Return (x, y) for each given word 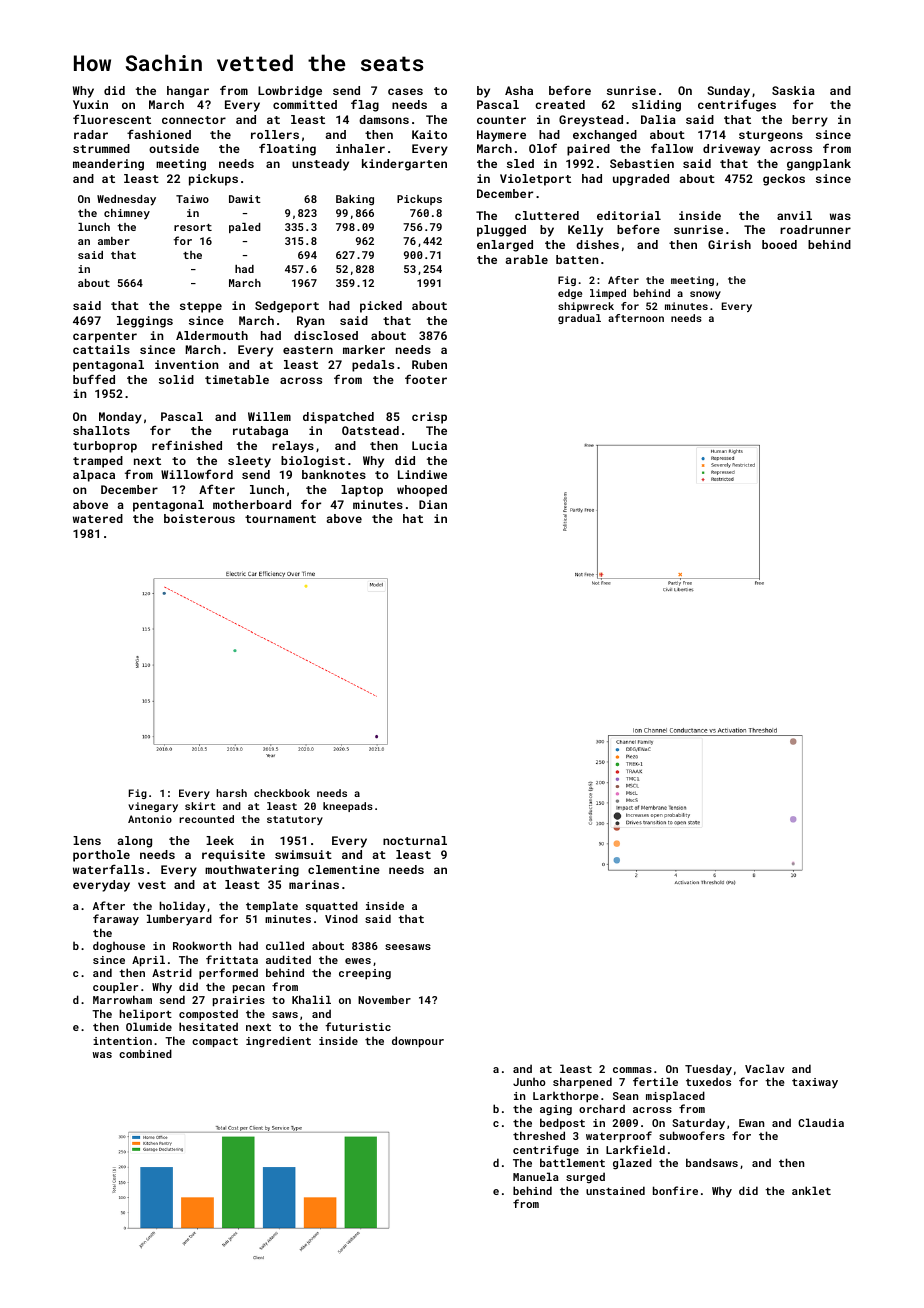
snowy (705, 295)
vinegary (153, 807)
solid (176, 379)
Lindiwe (422, 474)
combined (145, 1053)
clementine (344, 869)
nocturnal (415, 840)
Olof (543, 148)
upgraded (641, 180)
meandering (108, 165)
